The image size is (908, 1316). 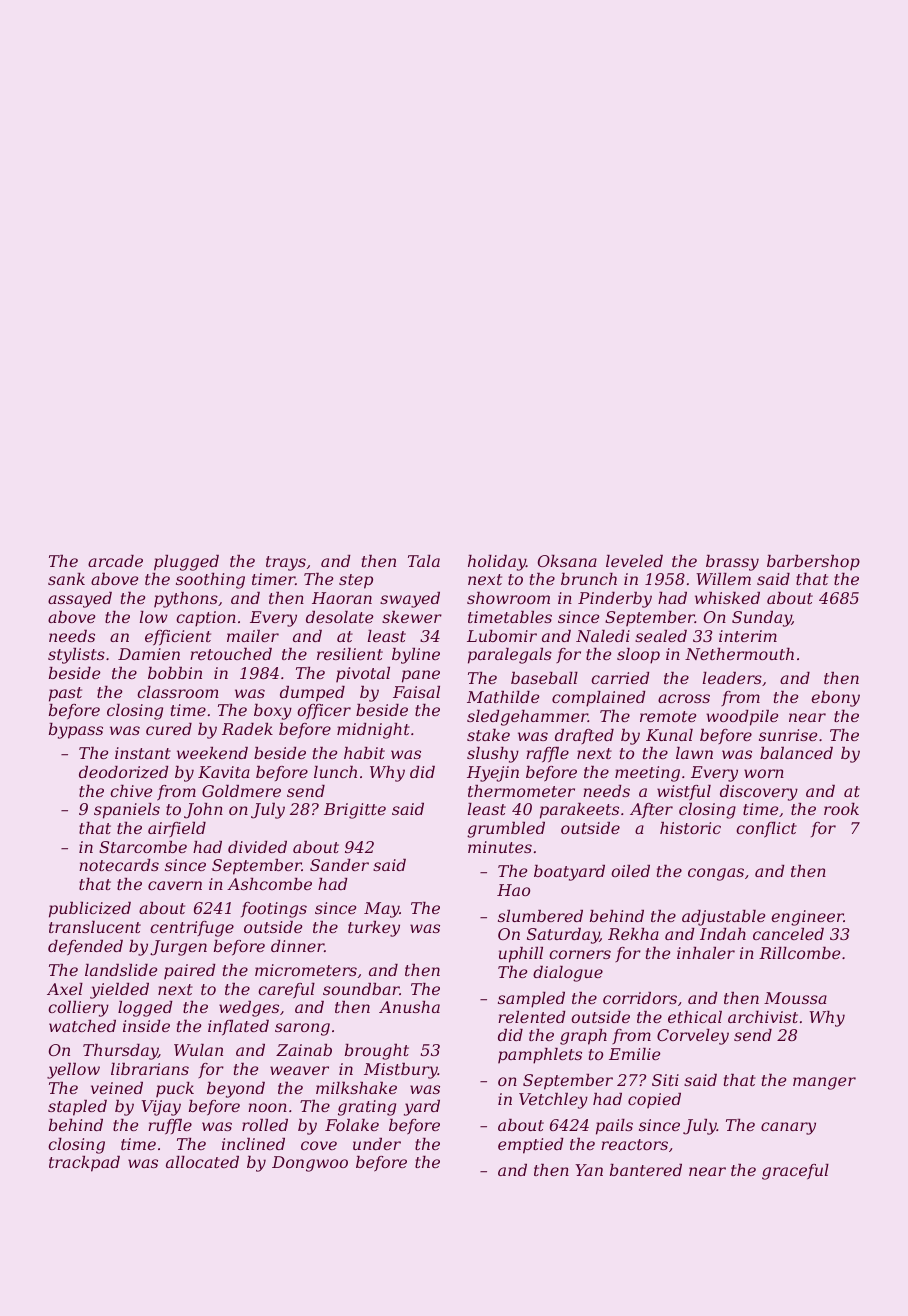 What do you see at coordinates (788, 735) in the screenshot?
I see `sunrise` at bounding box center [788, 735].
